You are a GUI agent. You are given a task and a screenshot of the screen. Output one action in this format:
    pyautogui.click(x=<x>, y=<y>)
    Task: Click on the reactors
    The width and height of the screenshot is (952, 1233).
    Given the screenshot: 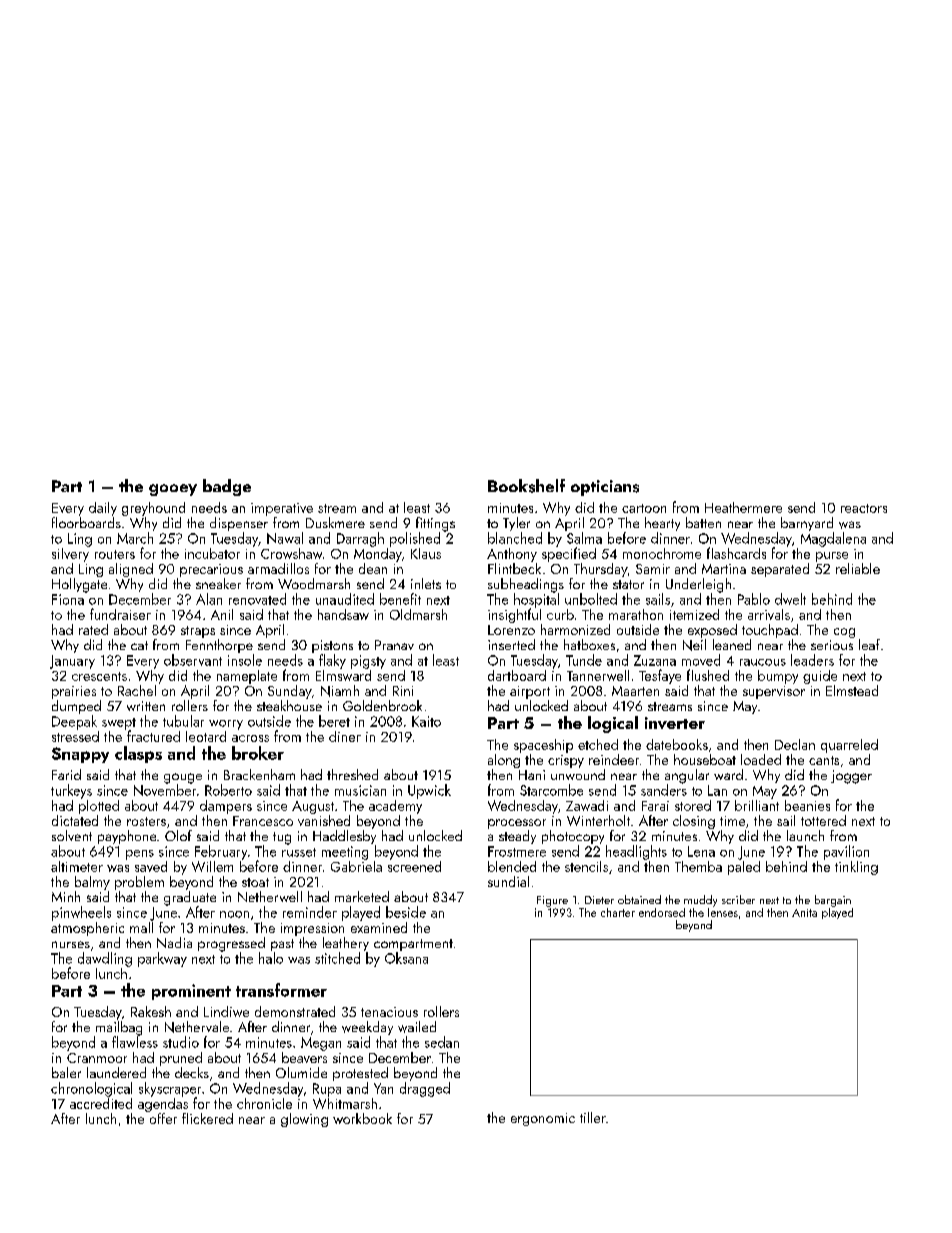 What is the action you would take?
    pyautogui.click(x=864, y=508)
